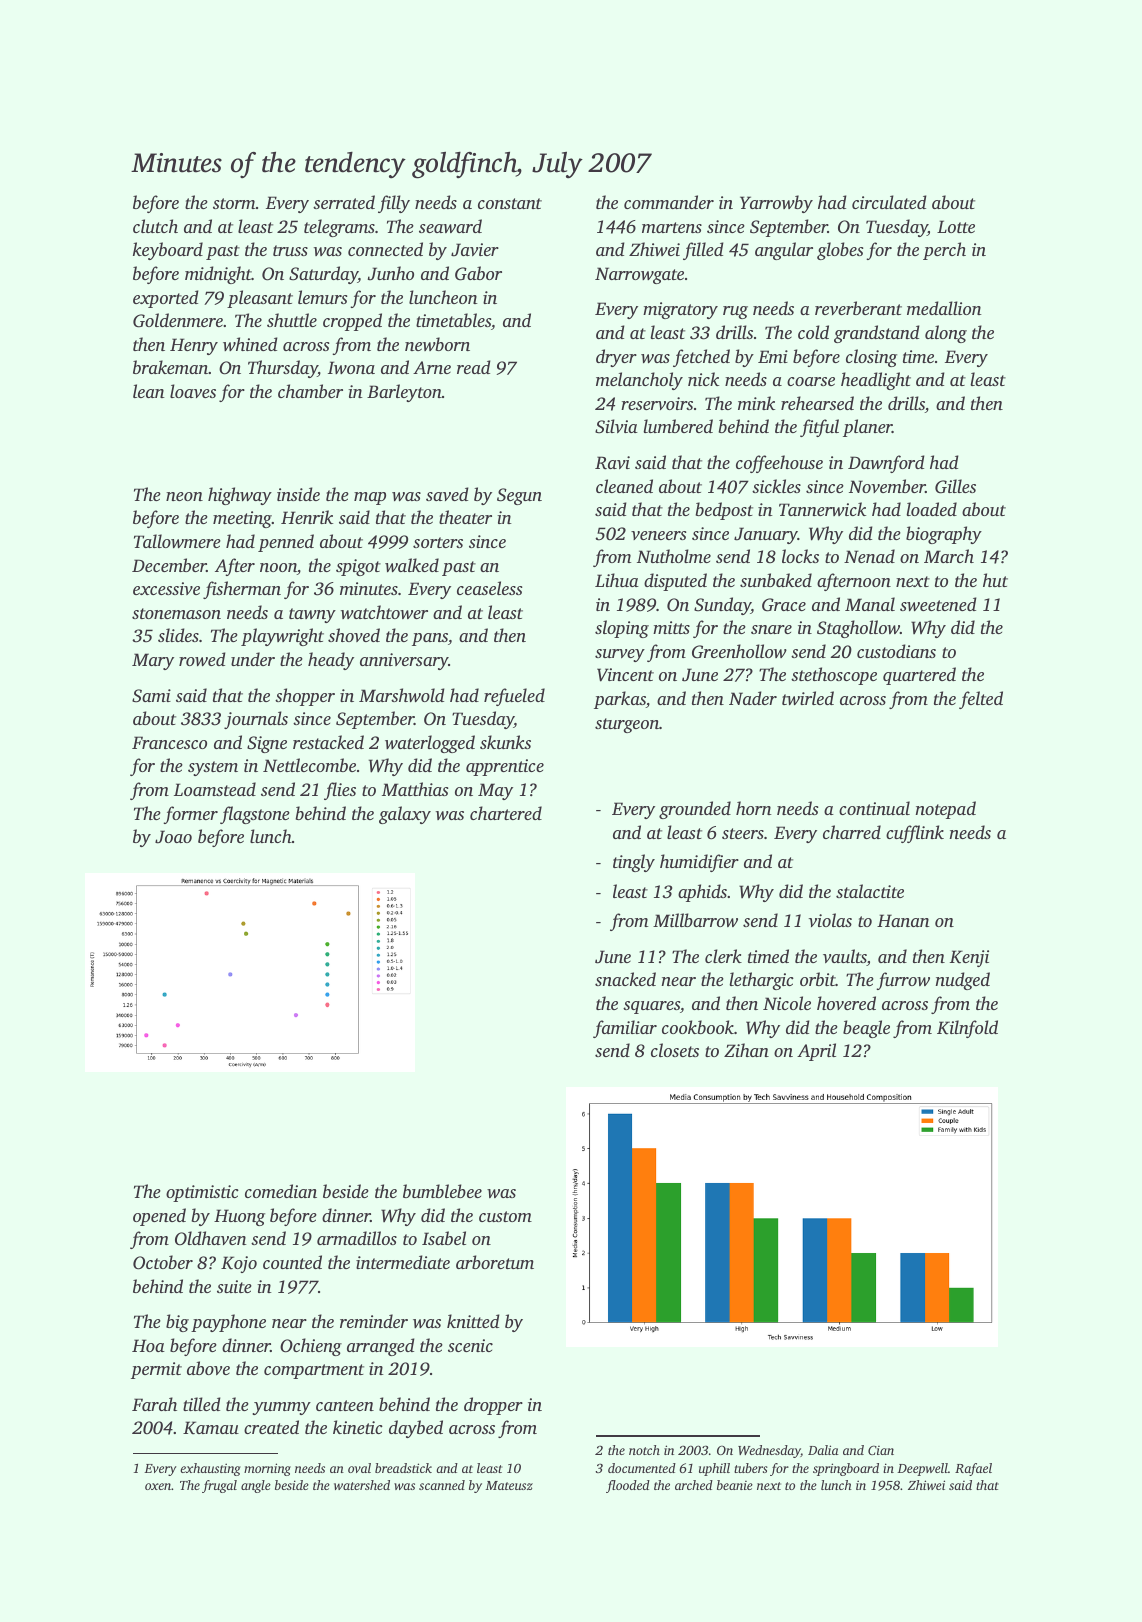 The height and width of the screenshot is (1622, 1142). I want to click on seaward, so click(450, 226).
